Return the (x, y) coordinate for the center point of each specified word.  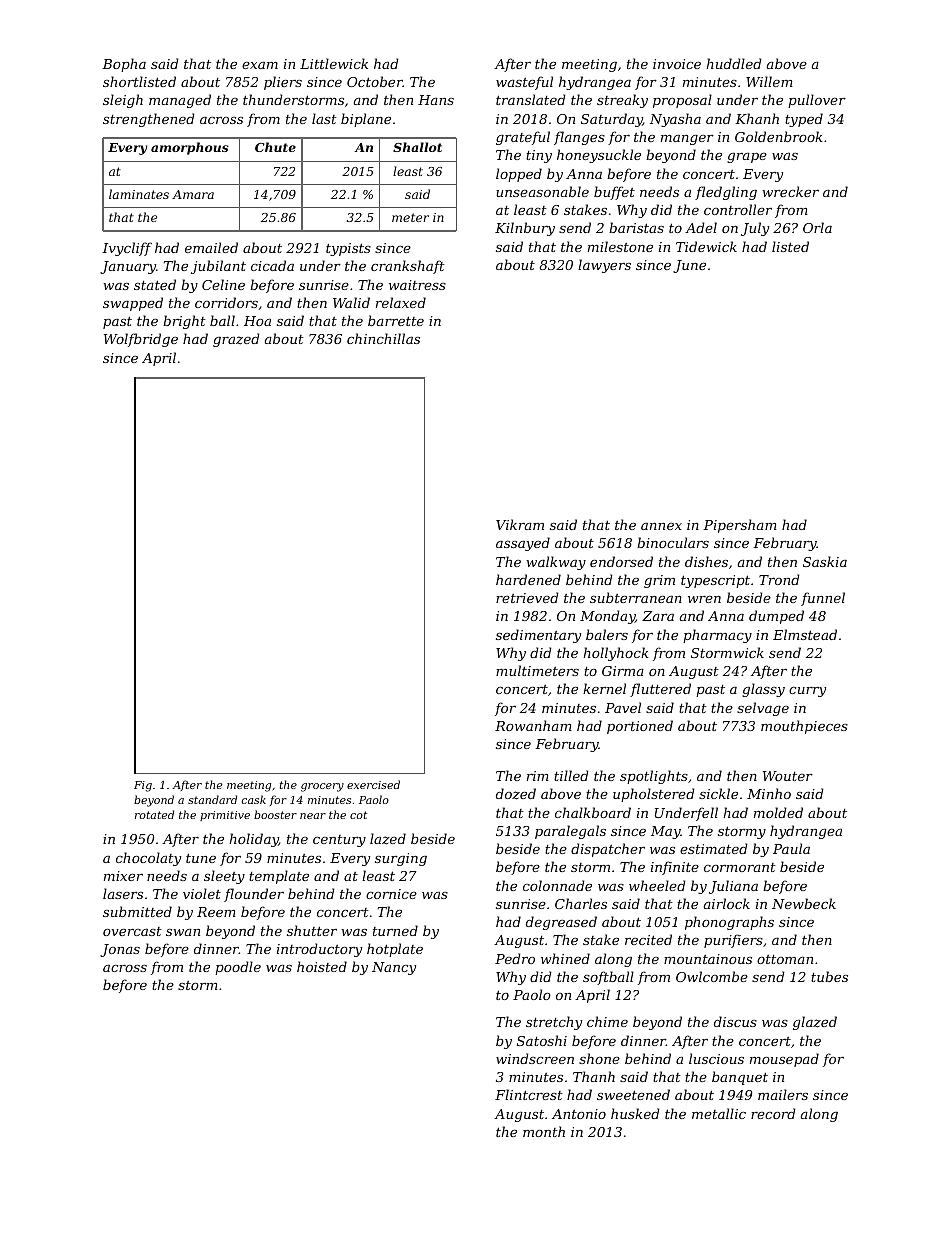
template (279, 877)
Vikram (520, 524)
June (689, 266)
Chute (275, 147)
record (773, 1113)
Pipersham (740, 526)
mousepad (784, 1060)
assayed (523, 544)
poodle (238, 968)
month (544, 1131)
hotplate (395, 950)
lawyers (604, 266)
